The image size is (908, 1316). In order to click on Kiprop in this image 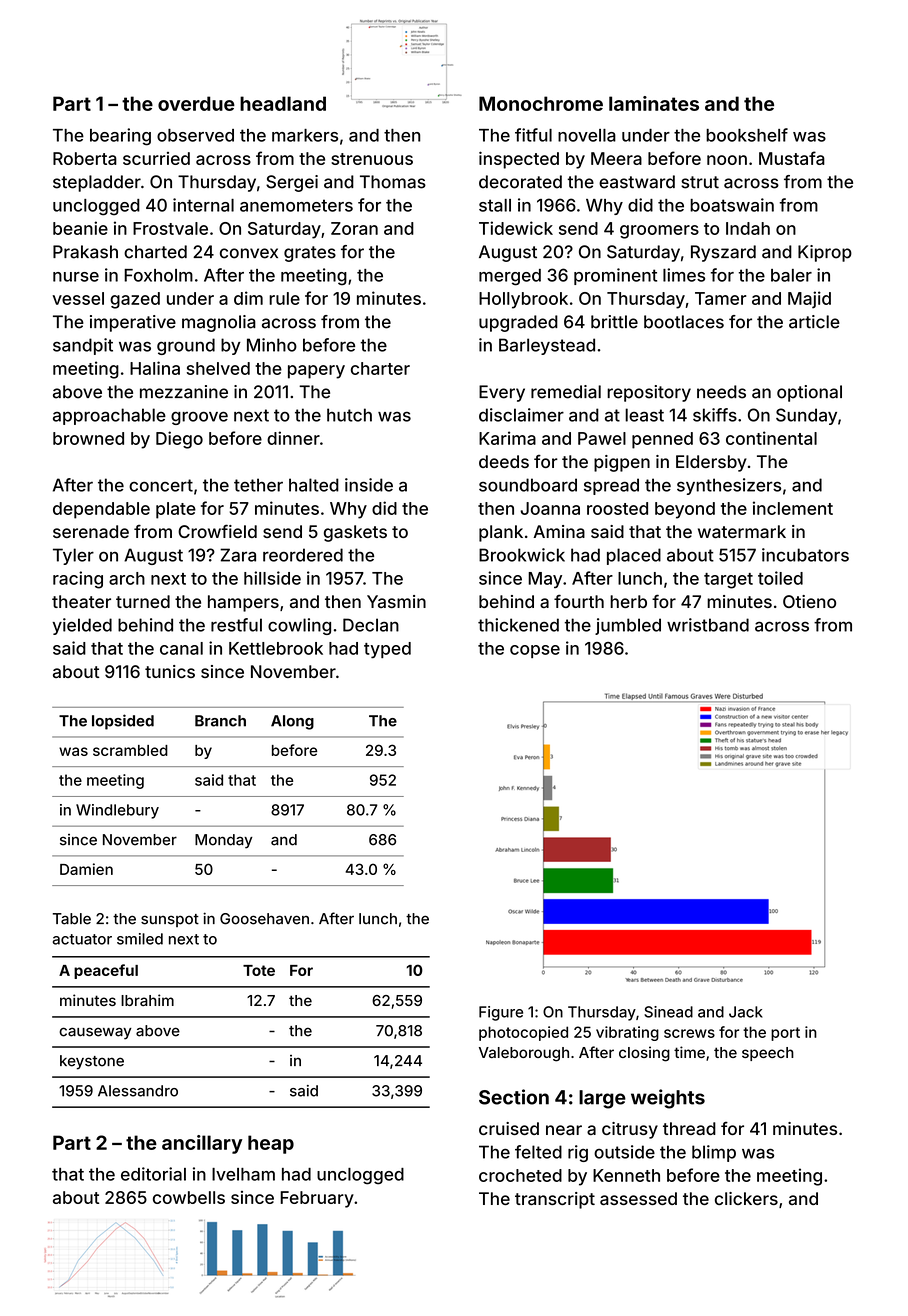, I will do `click(825, 253)`.
